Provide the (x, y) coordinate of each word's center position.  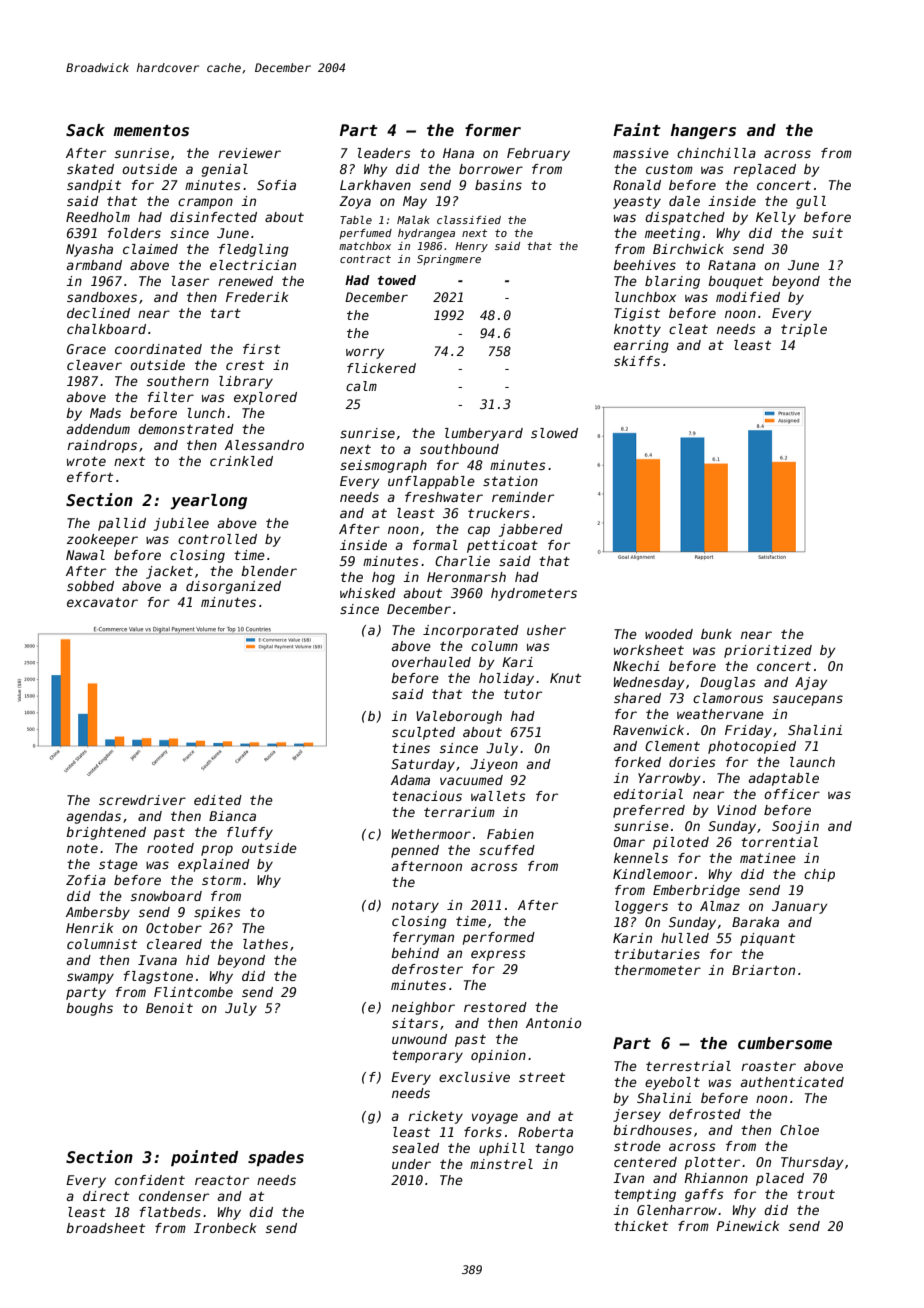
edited (218, 800)
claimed (150, 249)
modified (748, 297)
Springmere (449, 260)
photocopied (752, 747)
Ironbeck (225, 1228)
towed (397, 280)
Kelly (776, 218)
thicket (641, 1226)
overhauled (431, 662)
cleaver (94, 365)
